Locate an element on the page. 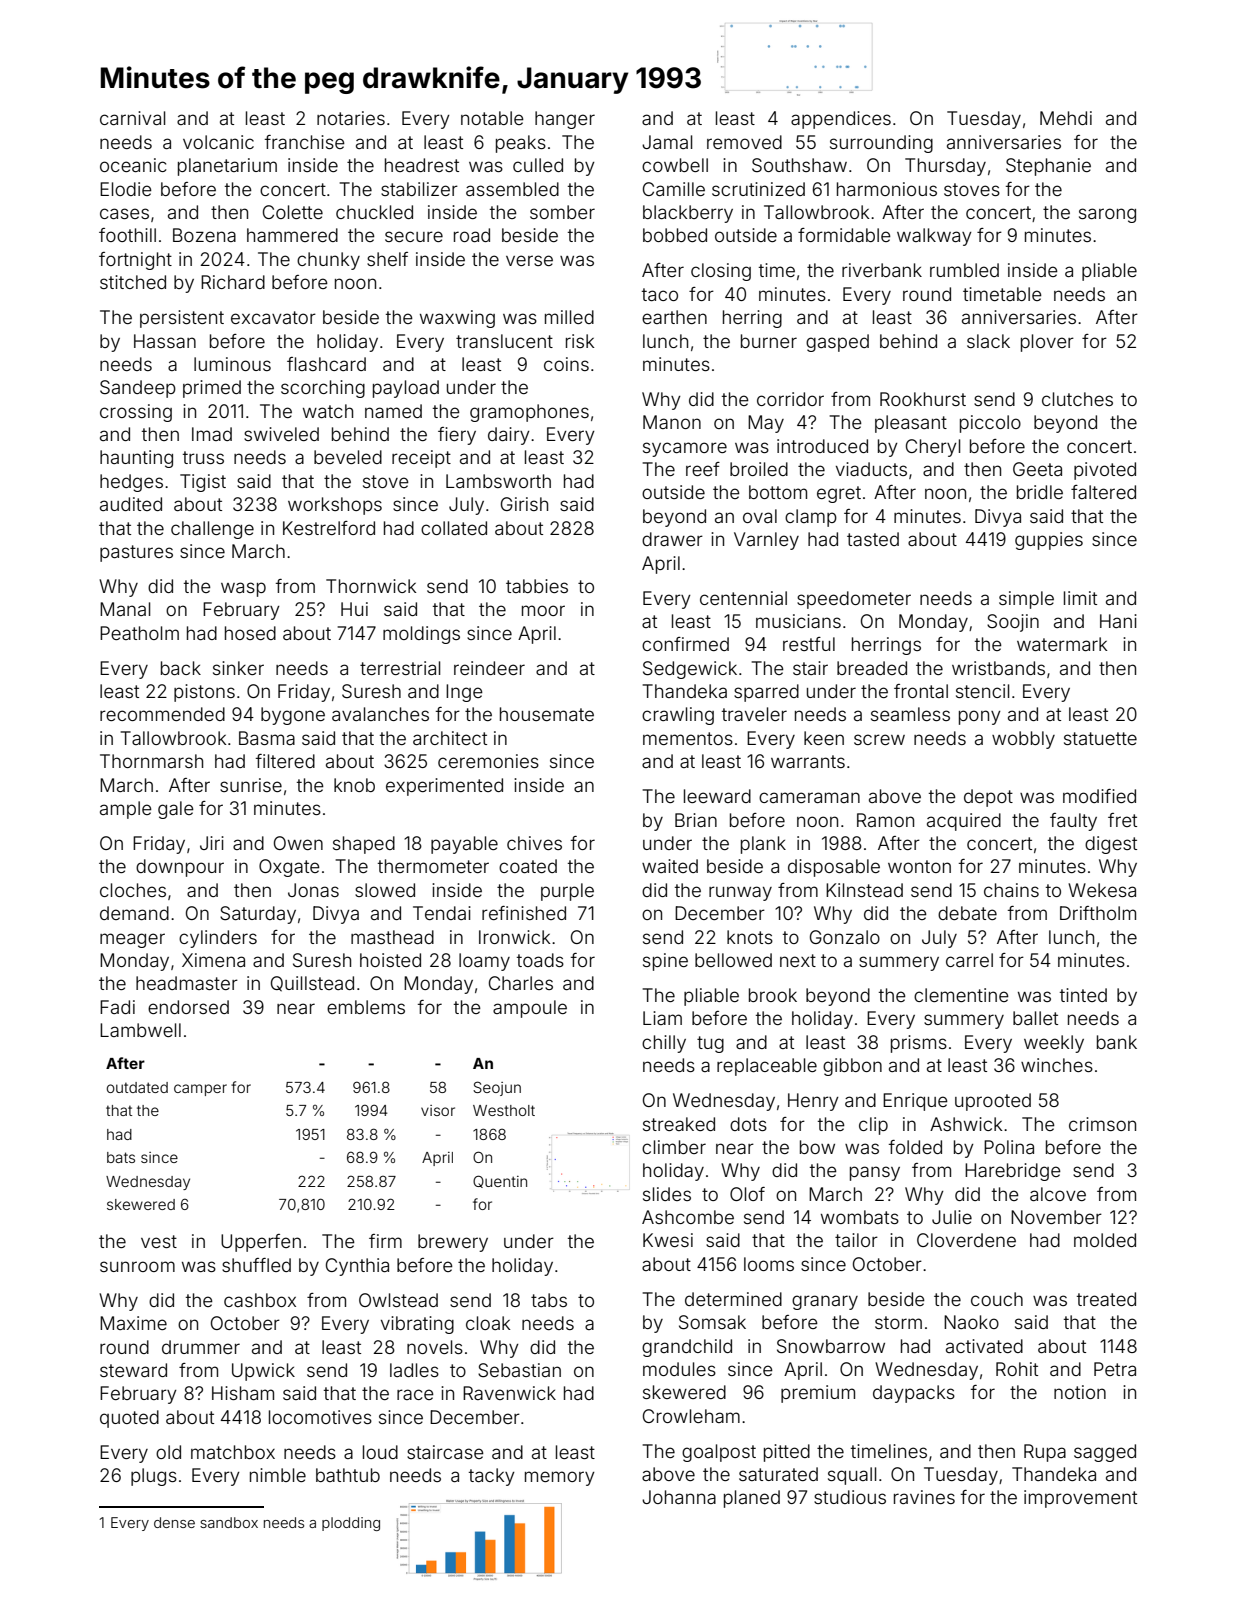 This page has height=1601, width=1237. dairy is located at coordinates (509, 436).
